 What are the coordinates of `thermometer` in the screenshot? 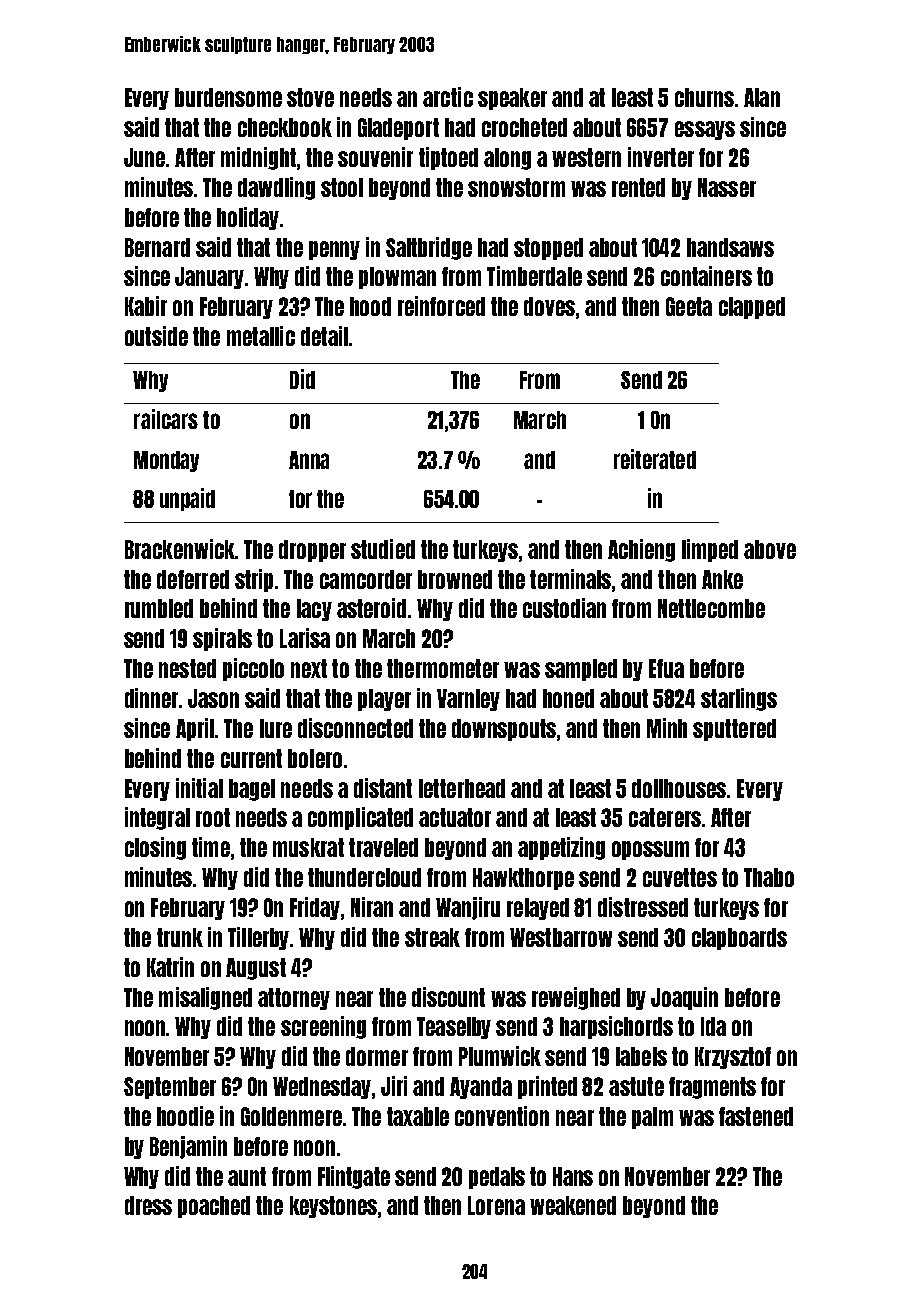 It's located at (443, 668).
